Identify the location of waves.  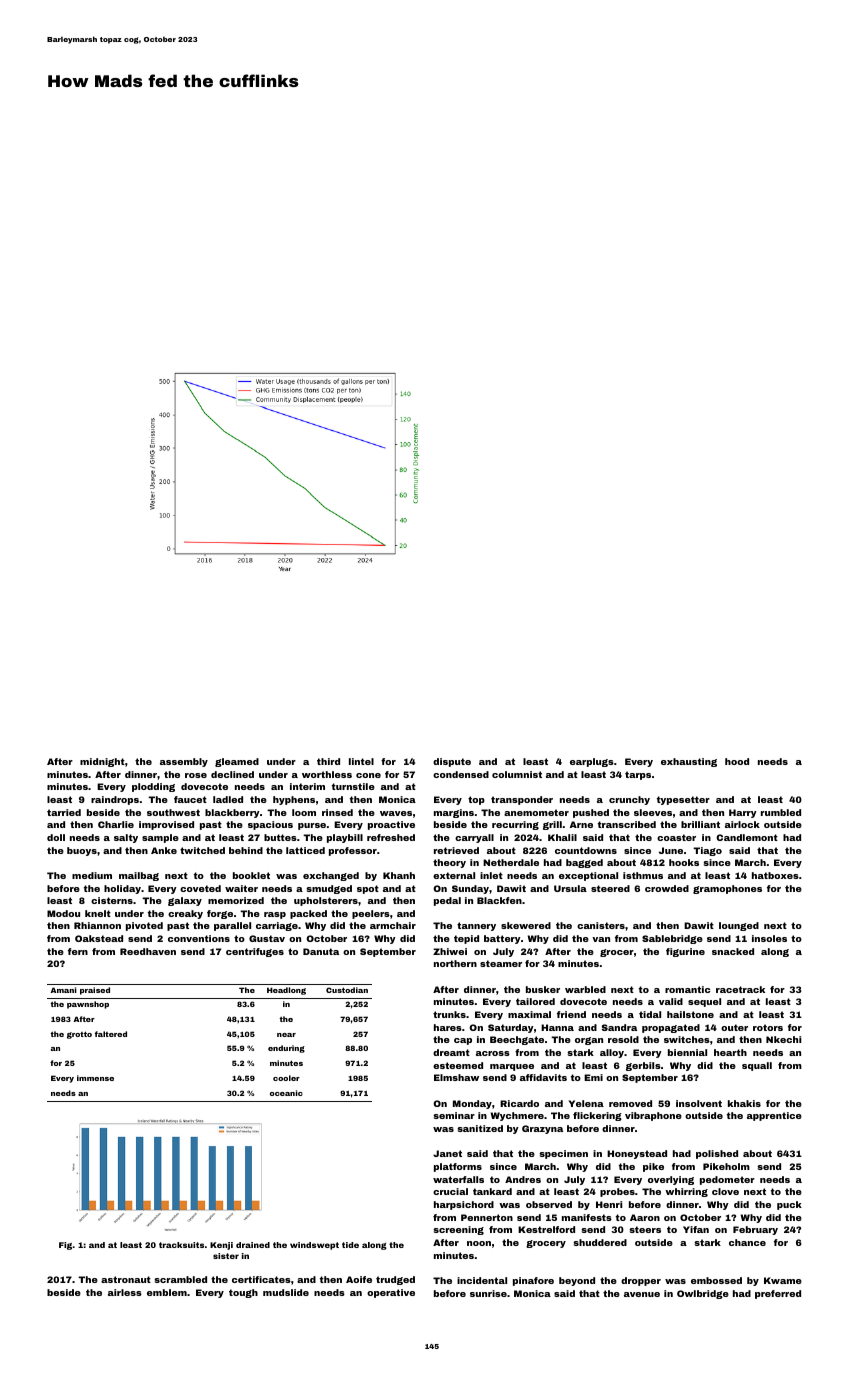
(396, 813).
